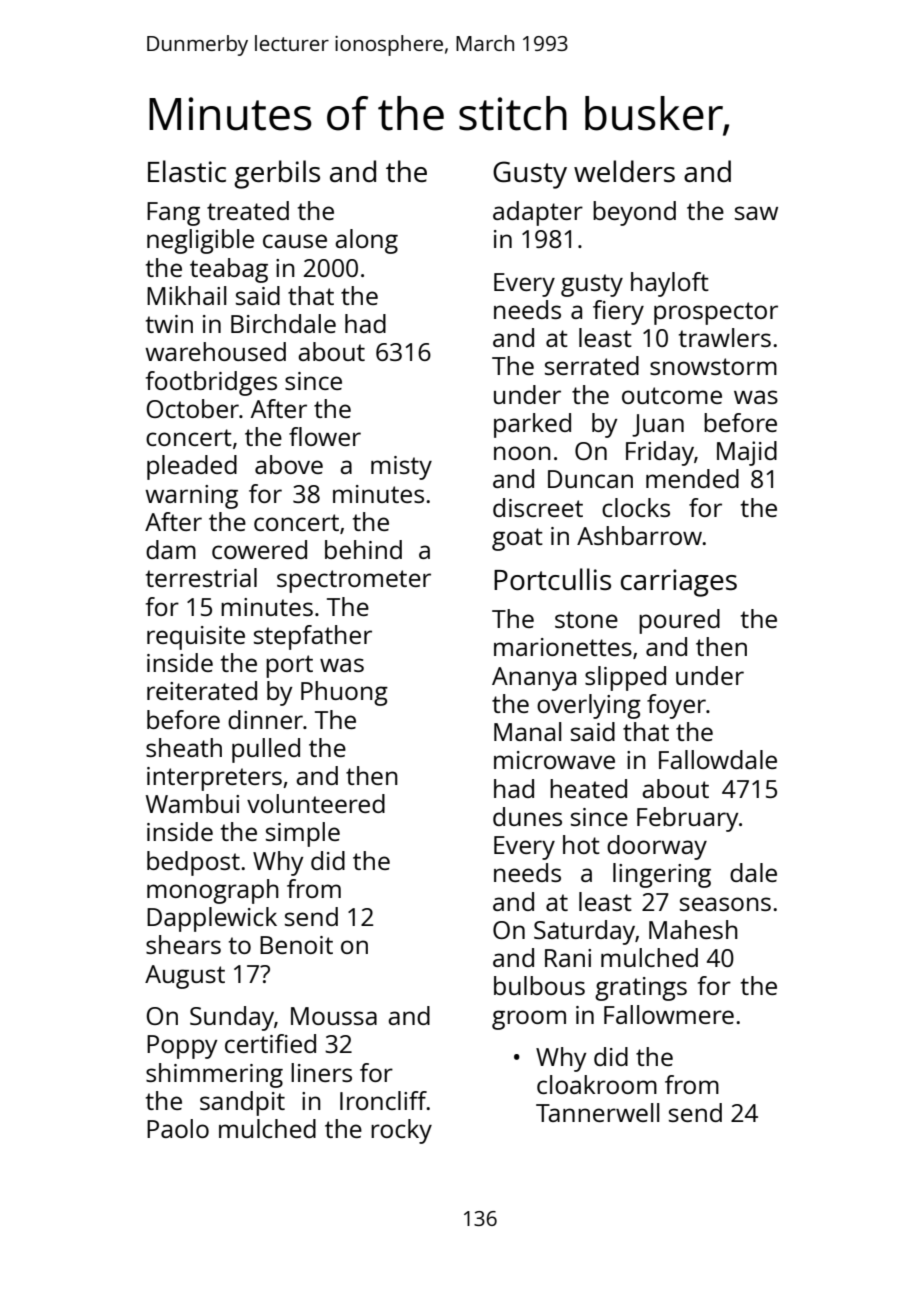 Image resolution: width=924 pixels, height=1311 pixels. Describe the element at coordinates (676, 706) in the screenshot. I see `foyer` at that location.
